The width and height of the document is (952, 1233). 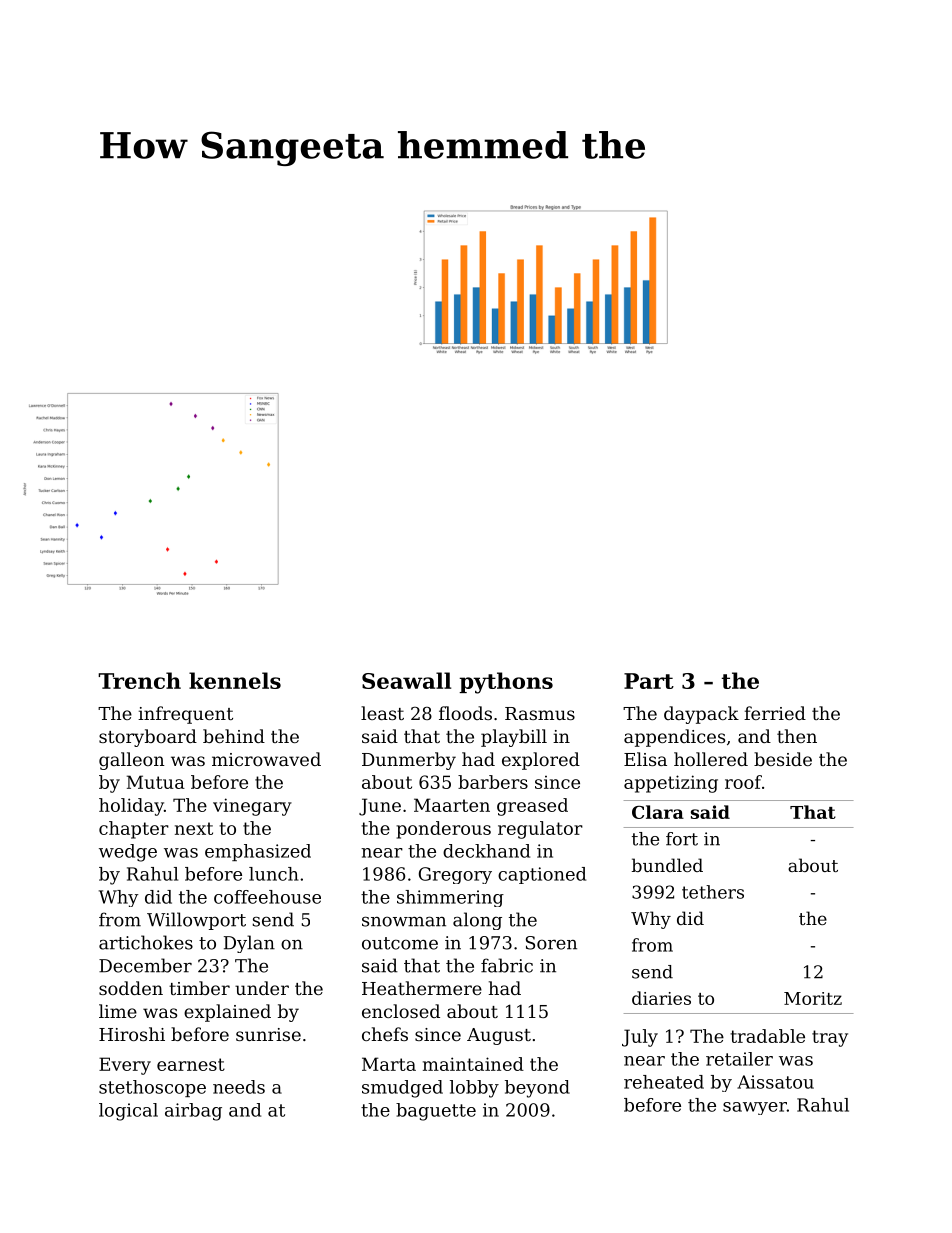 I want to click on pythons, so click(x=506, y=683).
